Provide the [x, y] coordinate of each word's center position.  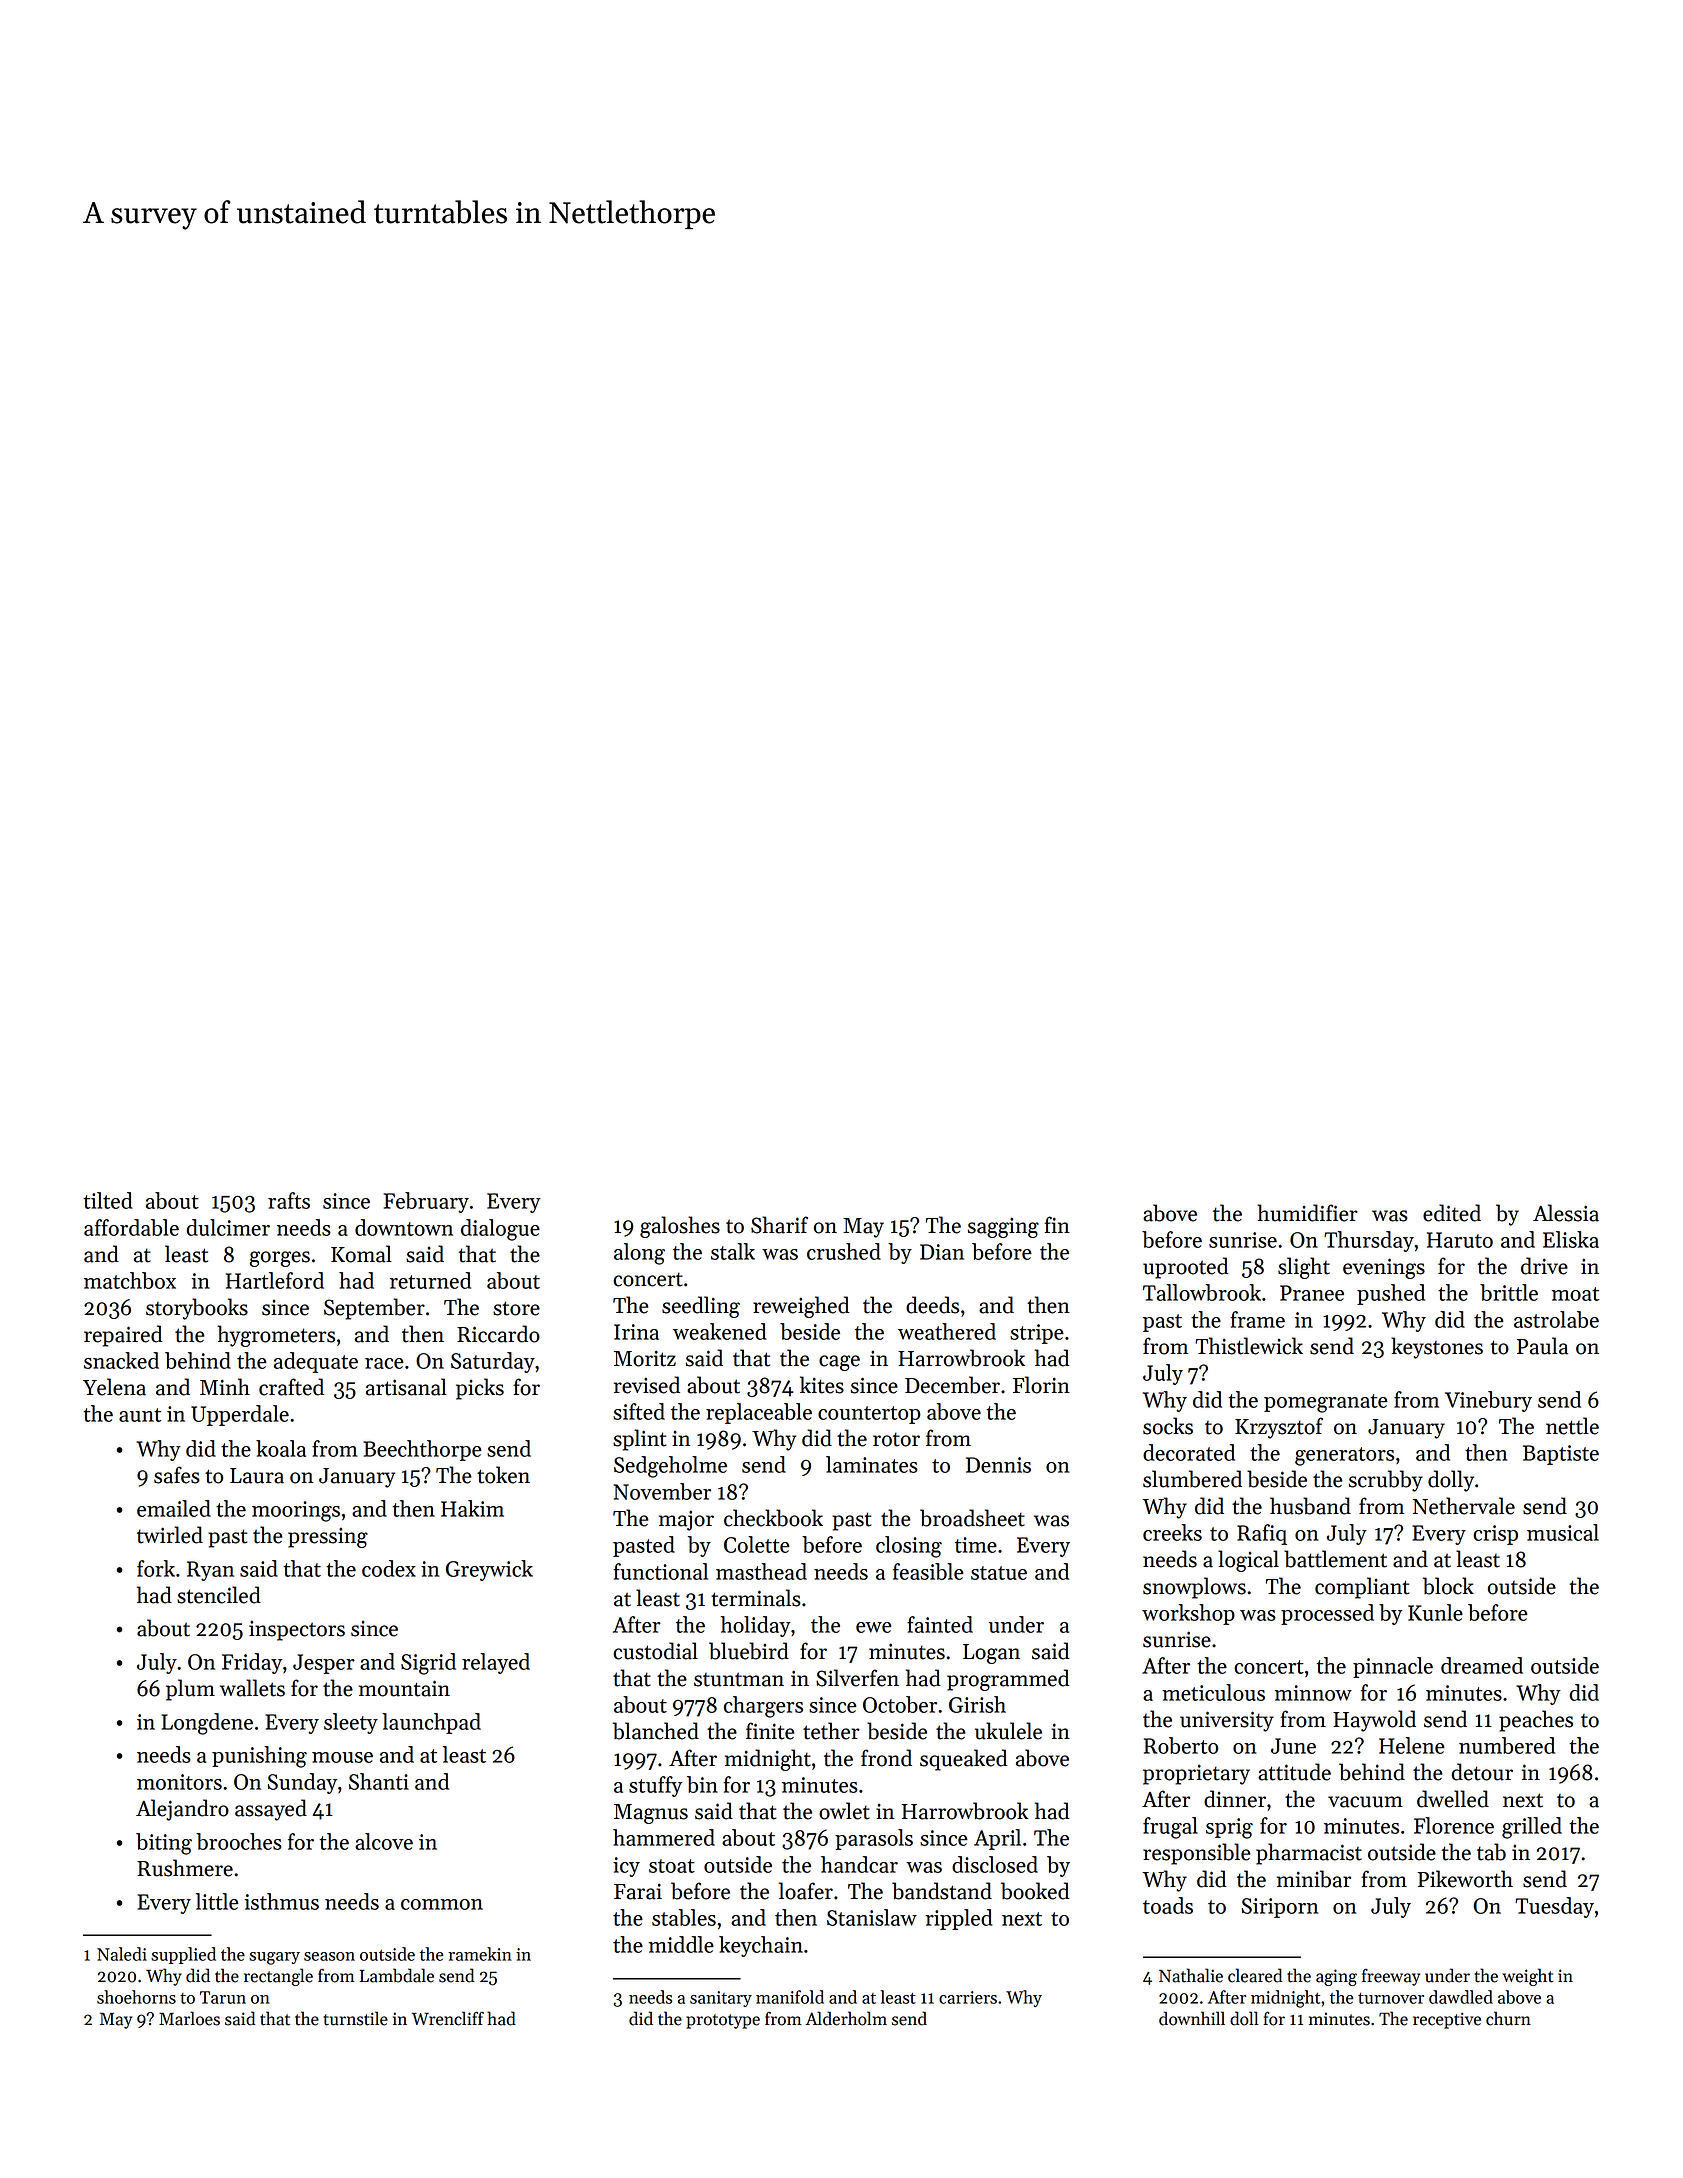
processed [1327, 1614]
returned [430, 1280]
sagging [1003, 1227]
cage [839, 1363]
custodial [655, 1651]
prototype [723, 2021]
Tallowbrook [1202, 1292]
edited [1452, 1213]
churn [1508, 2018]
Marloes [189, 2018]
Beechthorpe [422, 1450]
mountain [404, 1688]
